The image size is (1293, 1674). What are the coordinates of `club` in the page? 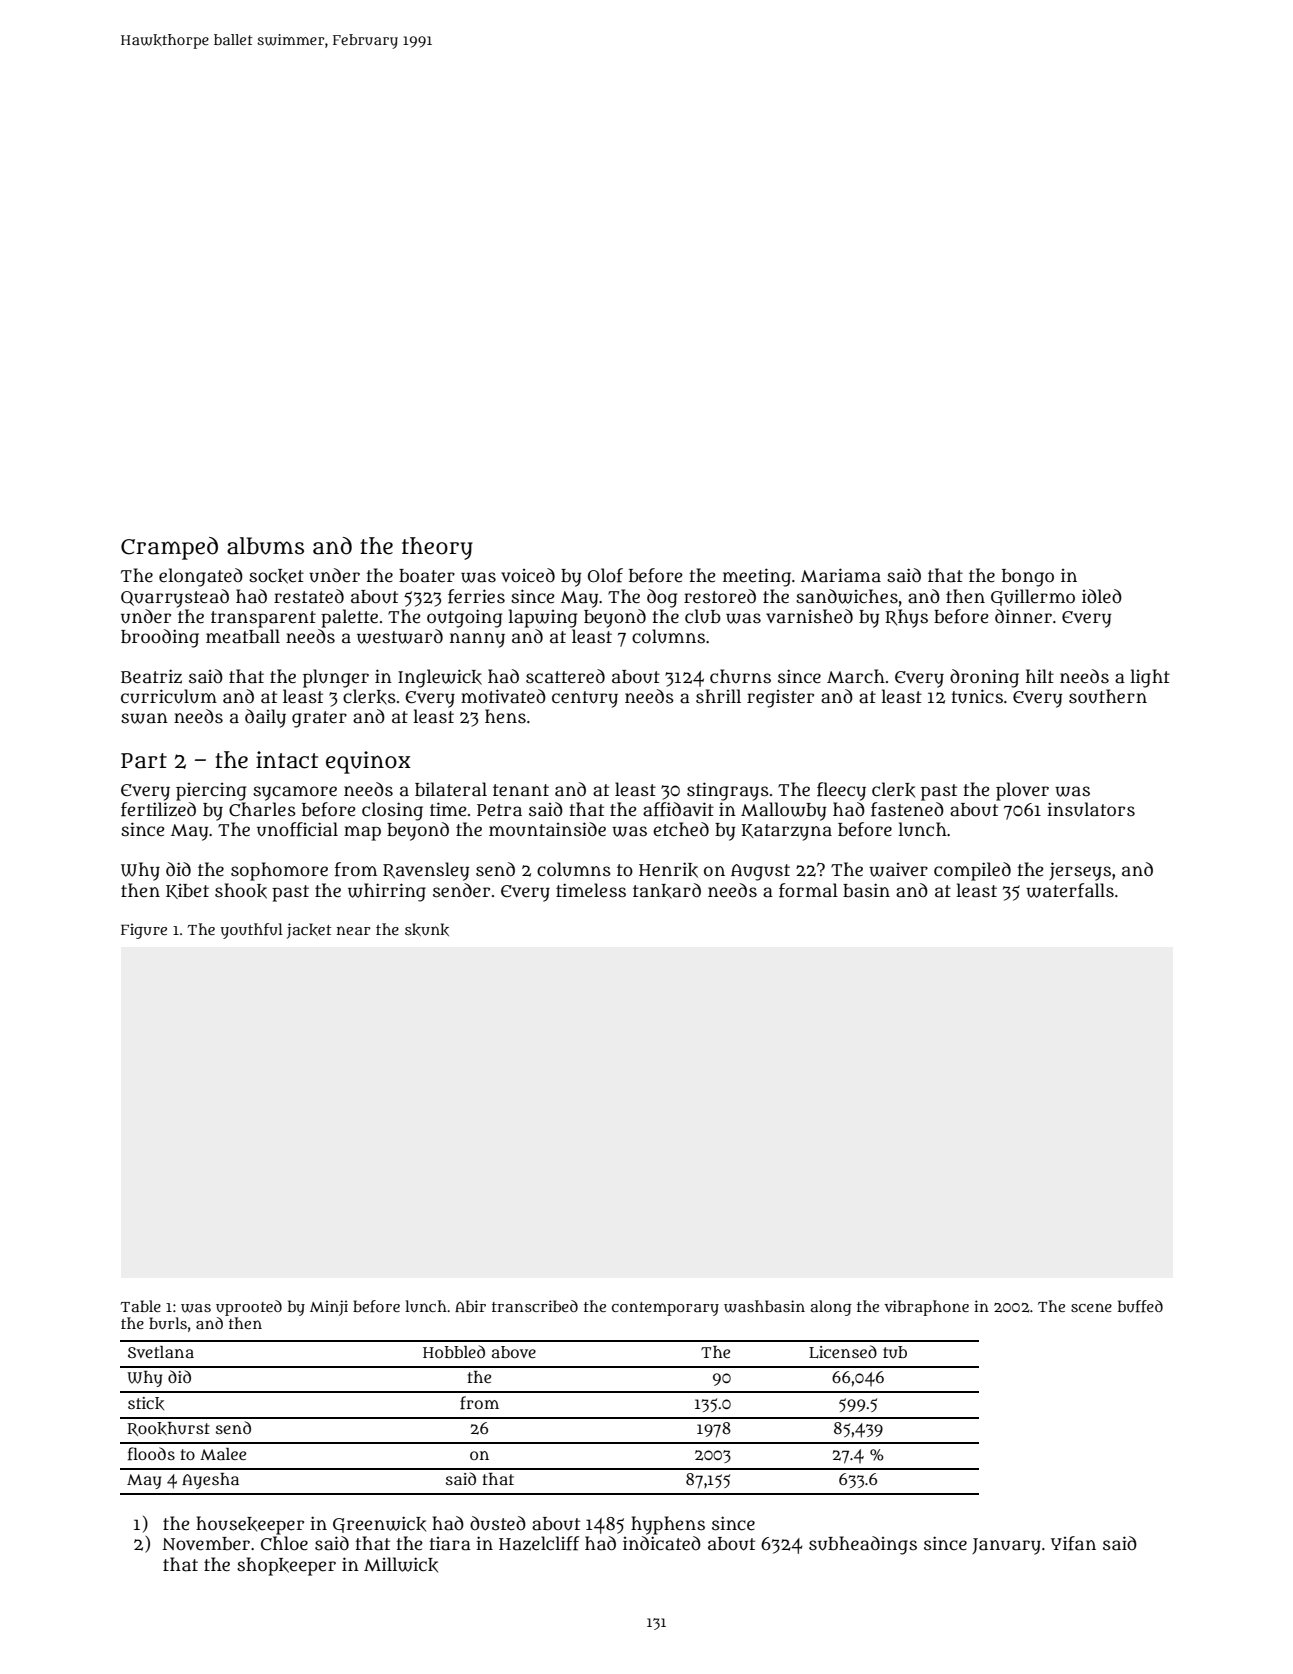 It's located at (703, 616).
